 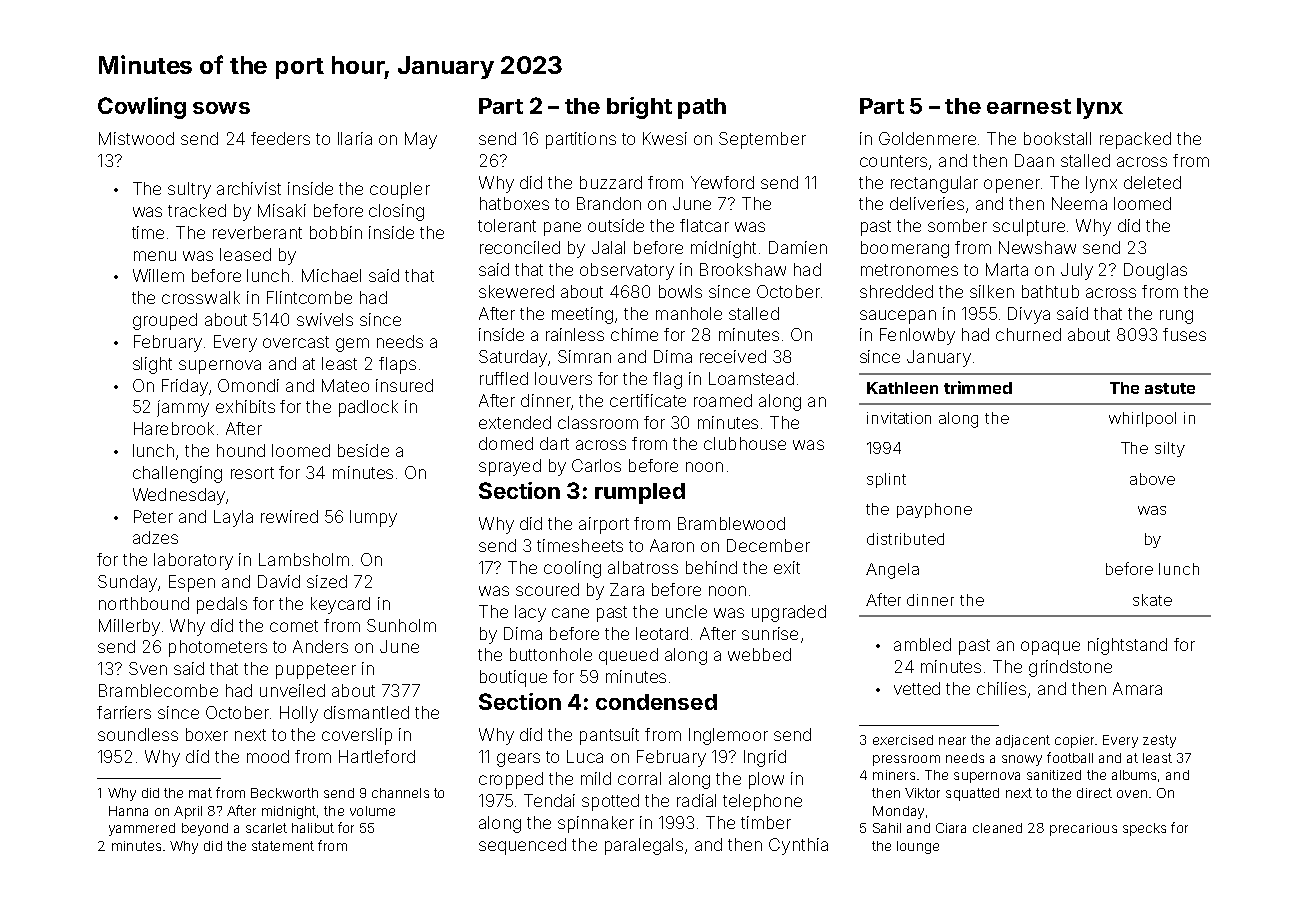 I want to click on buzzard, so click(x=611, y=182).
